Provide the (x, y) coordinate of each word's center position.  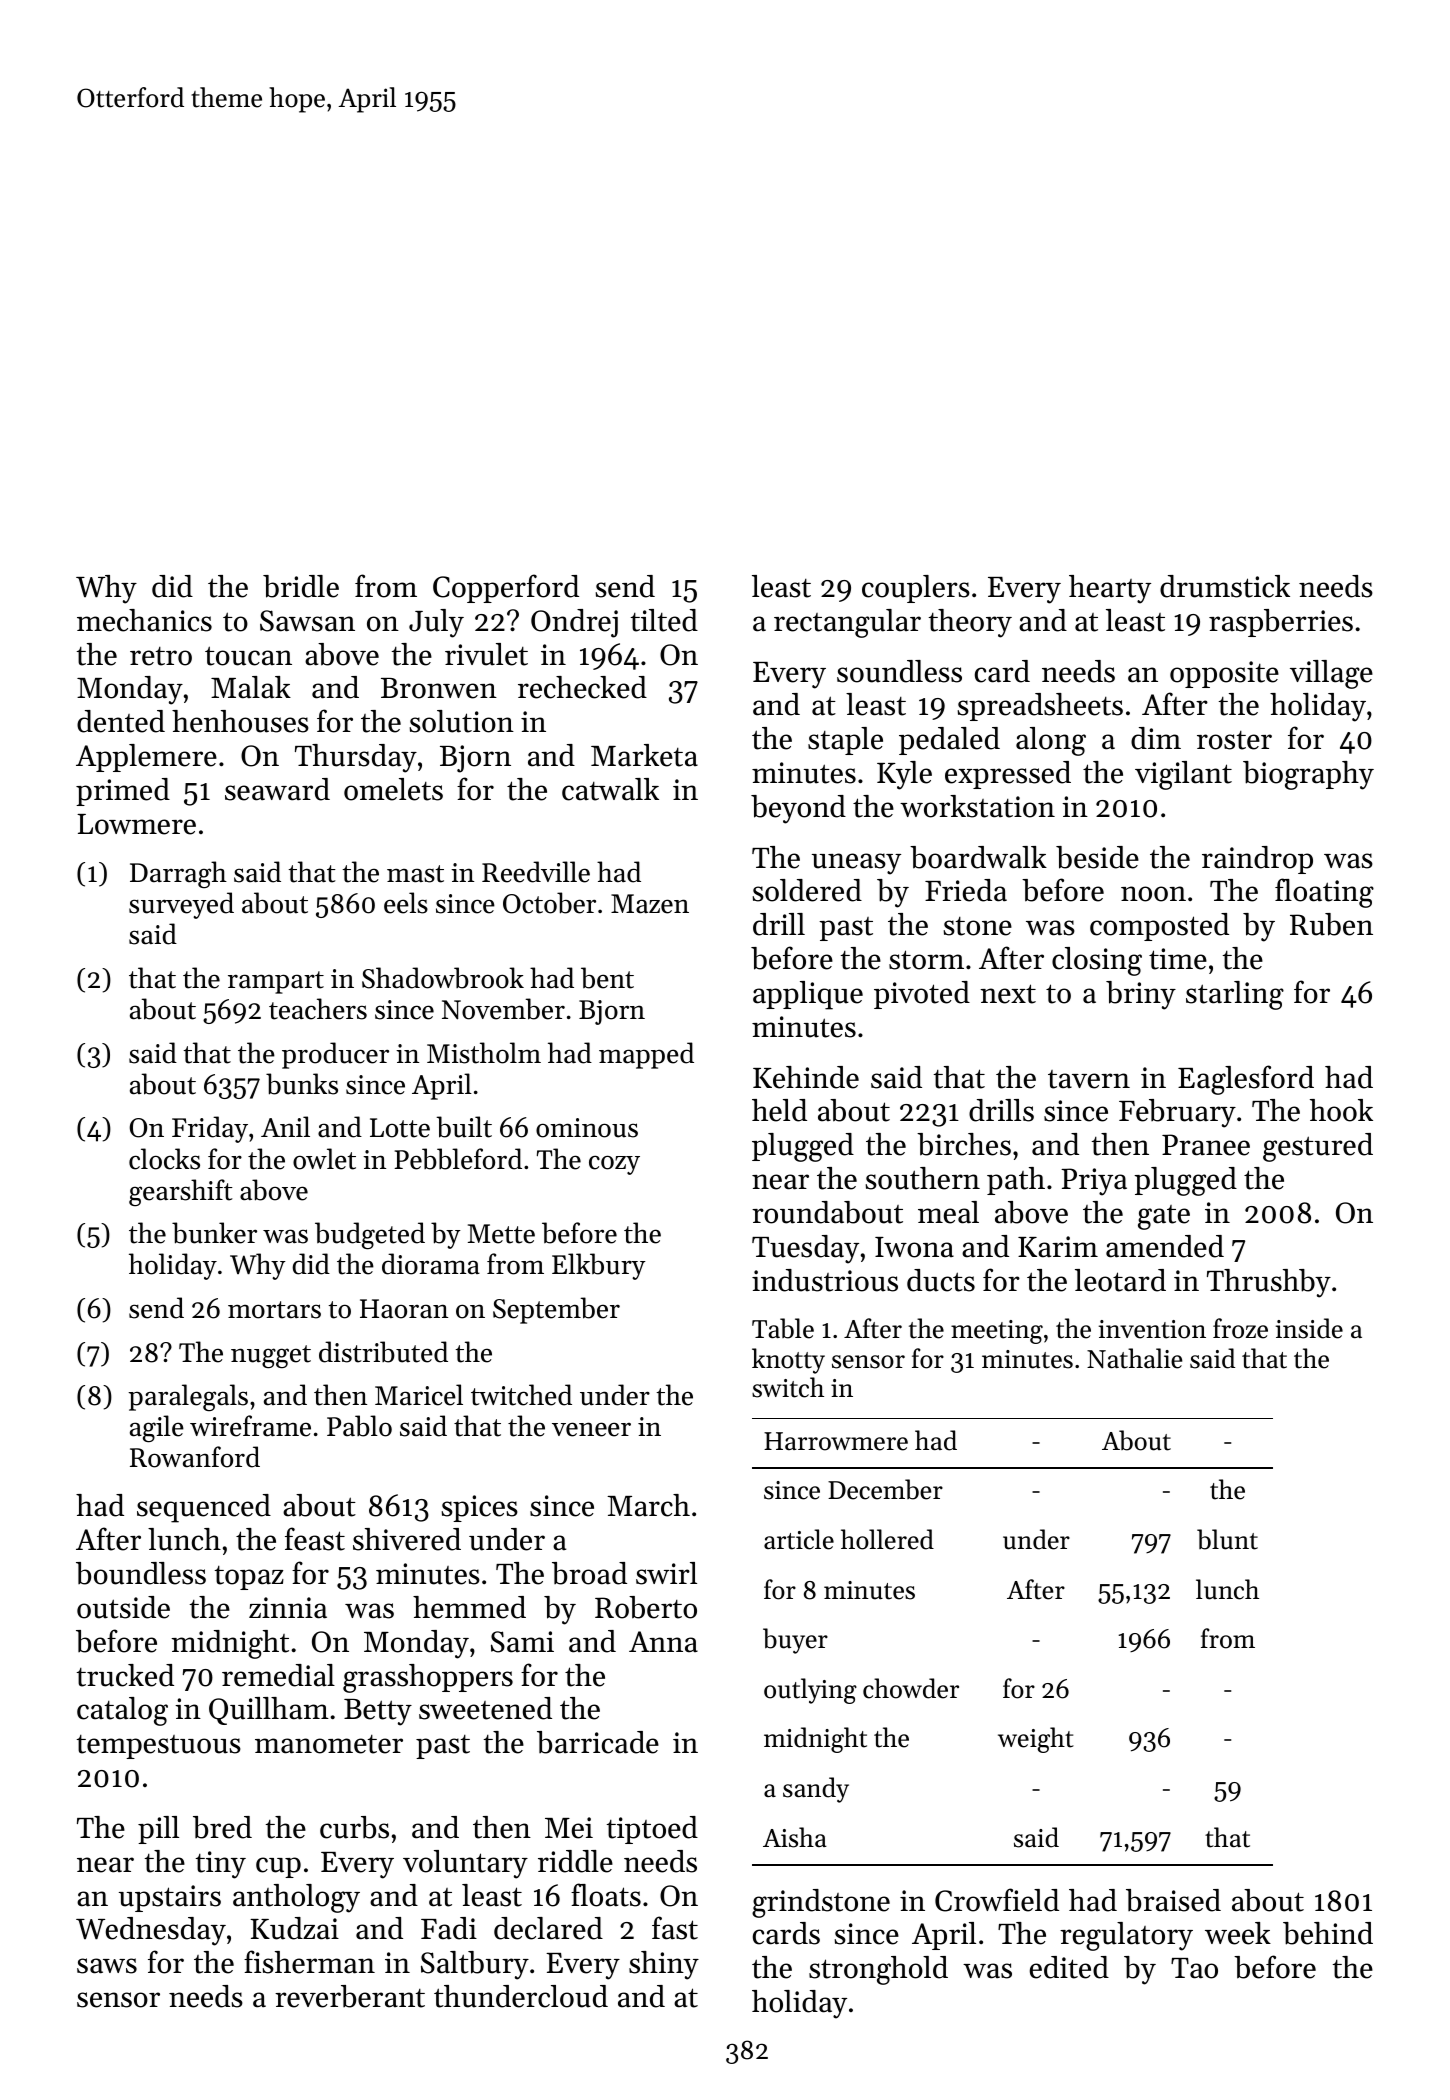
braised (1173, 1900)
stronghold (878, 1970)
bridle (301, 586)
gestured (1318, 1147)
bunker (214, 1233)
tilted (664, 620)
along (1051, 741)
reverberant (350, 1996)
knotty (788, 1361)
